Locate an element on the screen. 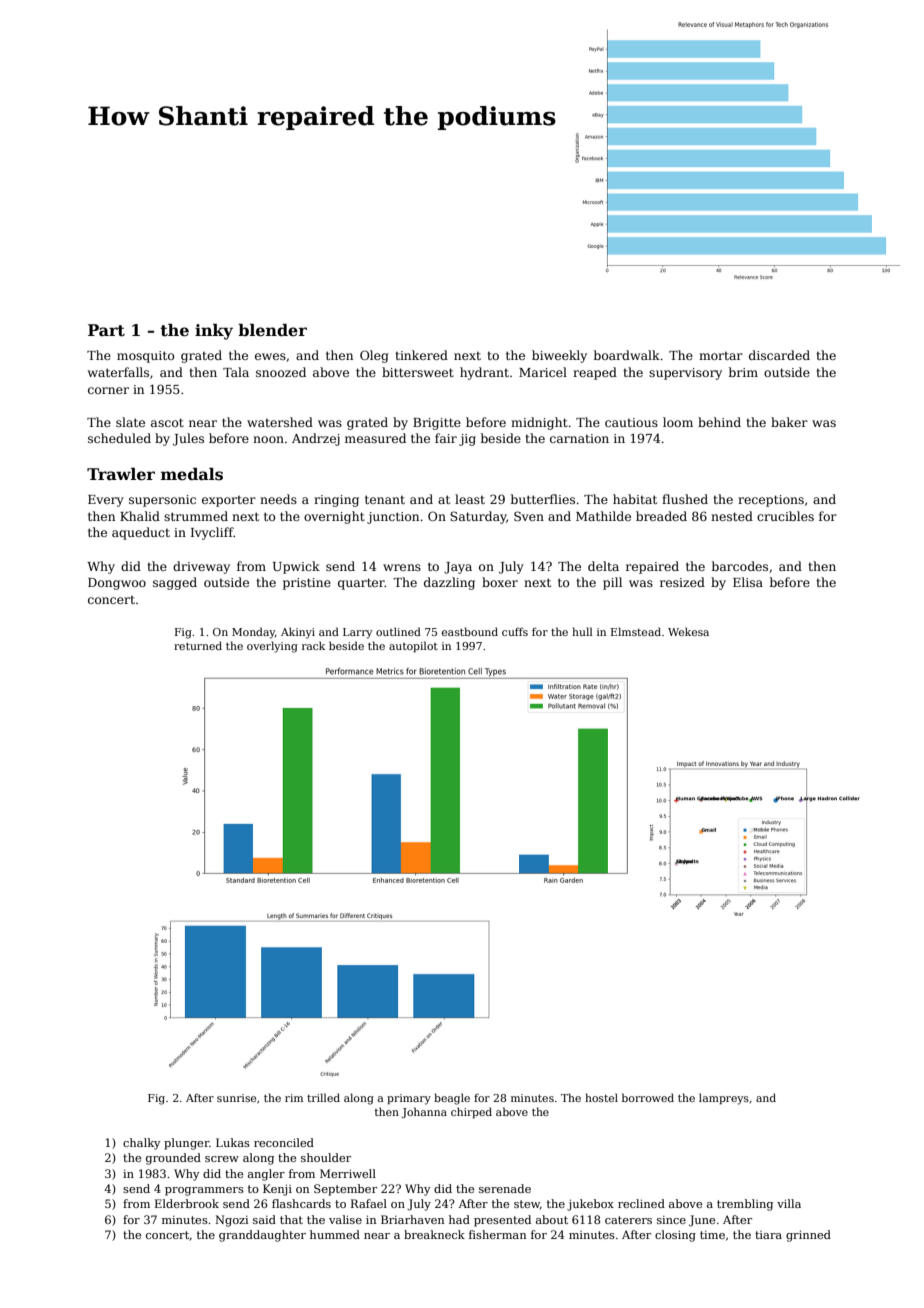 This screenshot has height=1308, width=924. Wekesa is located at coordinates (688, 631).
